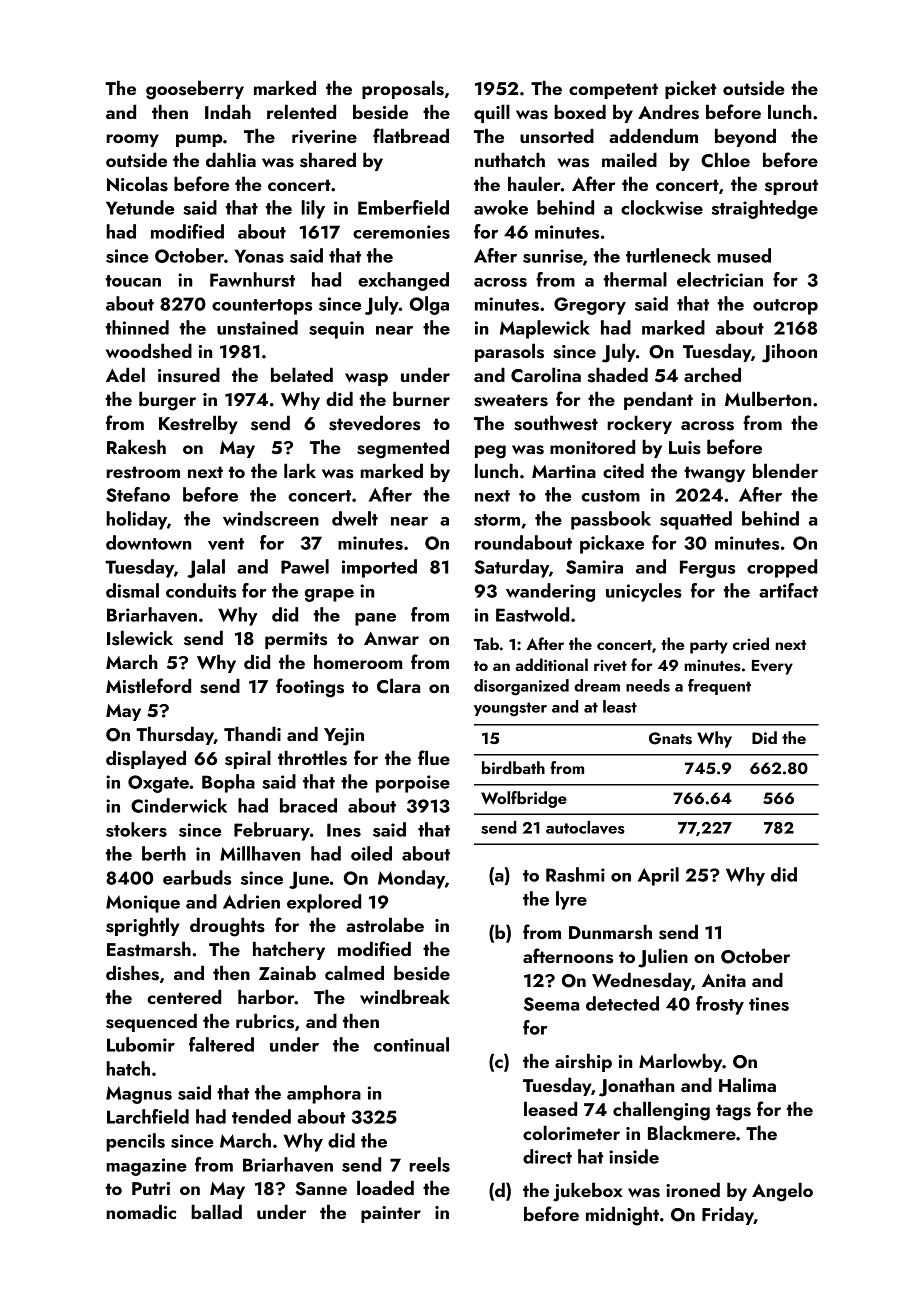 Image resolution: width=924 pixels, height=1308 pixels. I want to click on frequent, so click(719, 687).
